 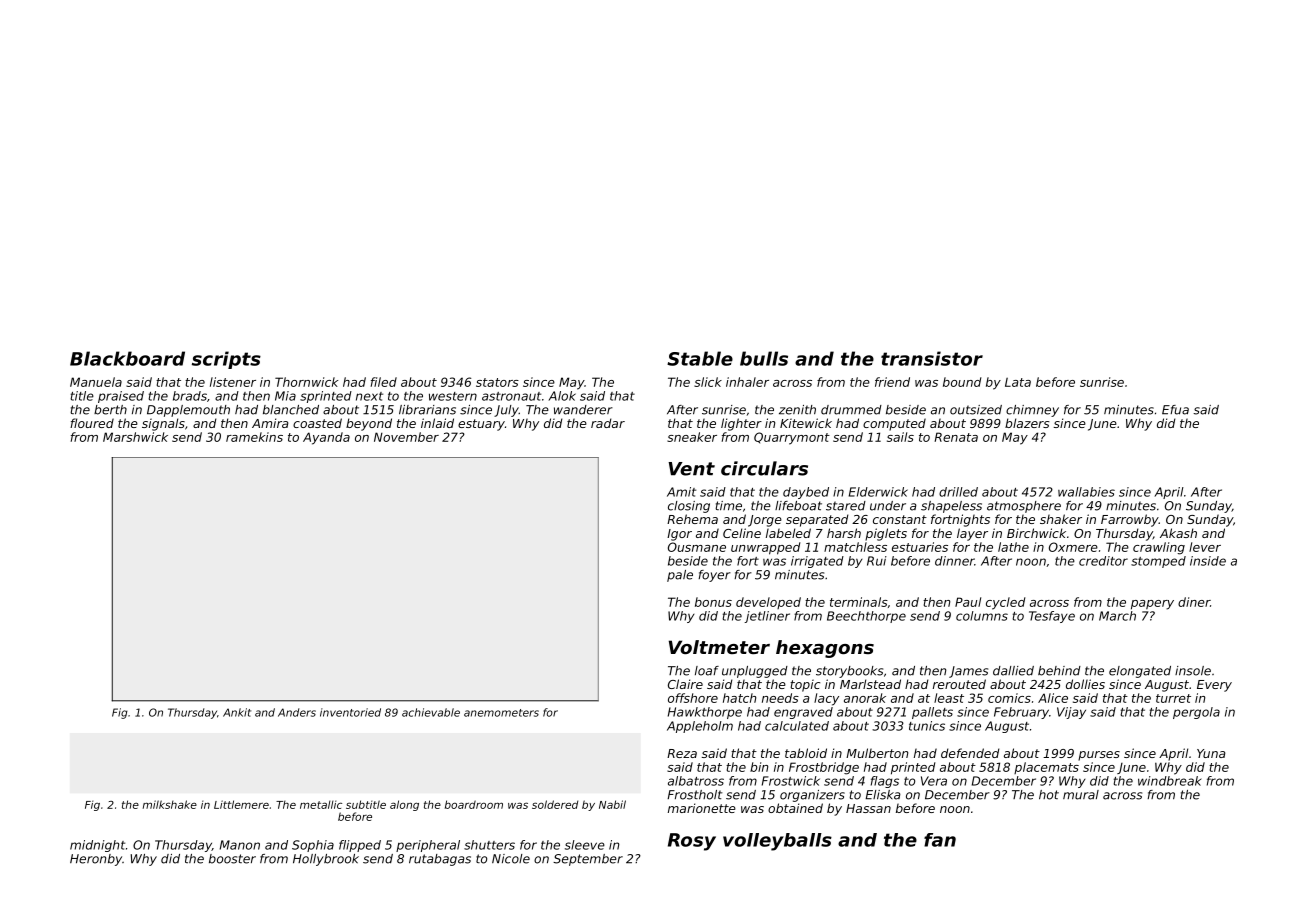 What do you see at coordinates (1175, 410) in the image?
I see `Efua` at bounding box center [1175, 410].
